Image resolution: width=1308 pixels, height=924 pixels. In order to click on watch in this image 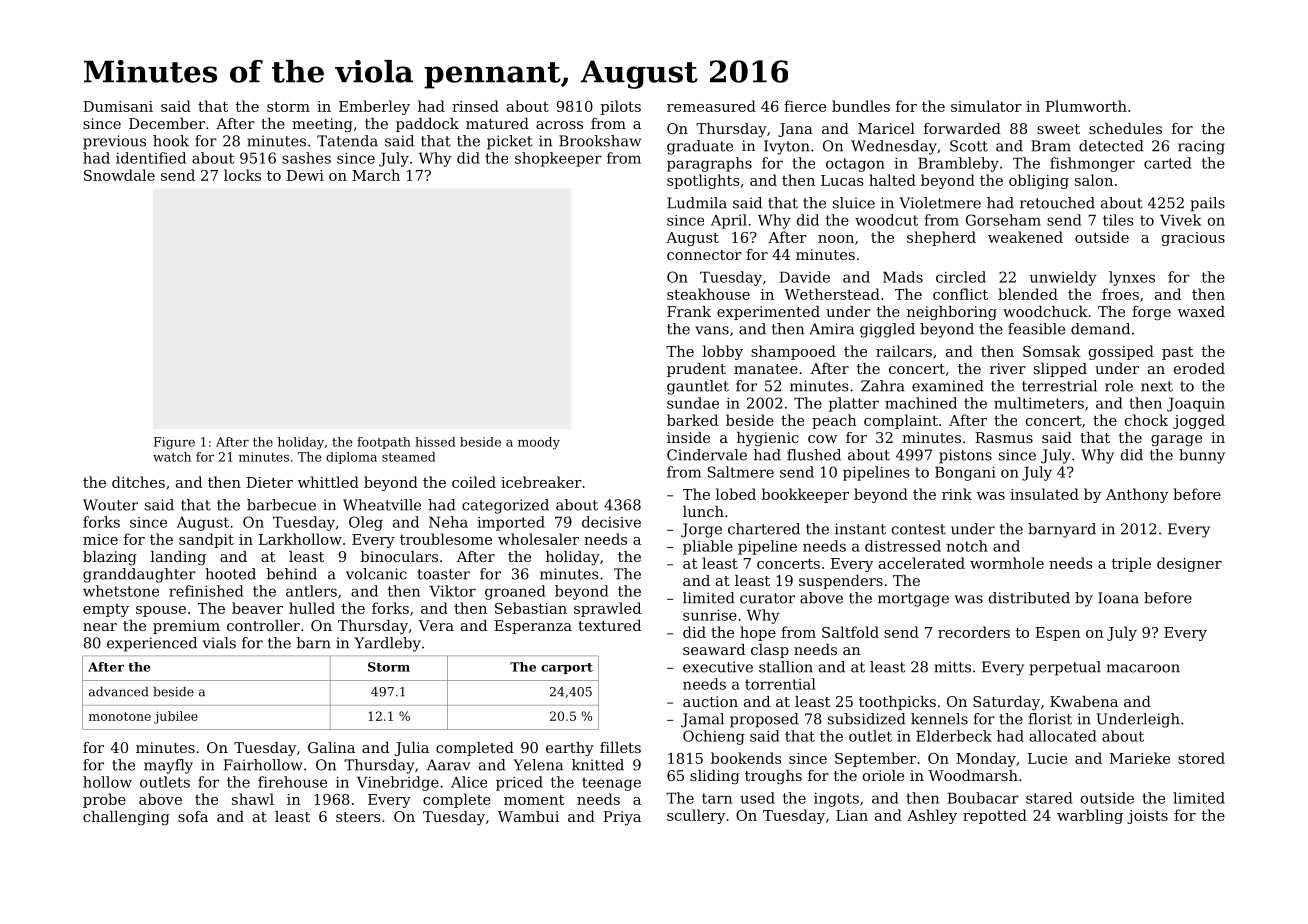, I will do `click(172, 457)`.
